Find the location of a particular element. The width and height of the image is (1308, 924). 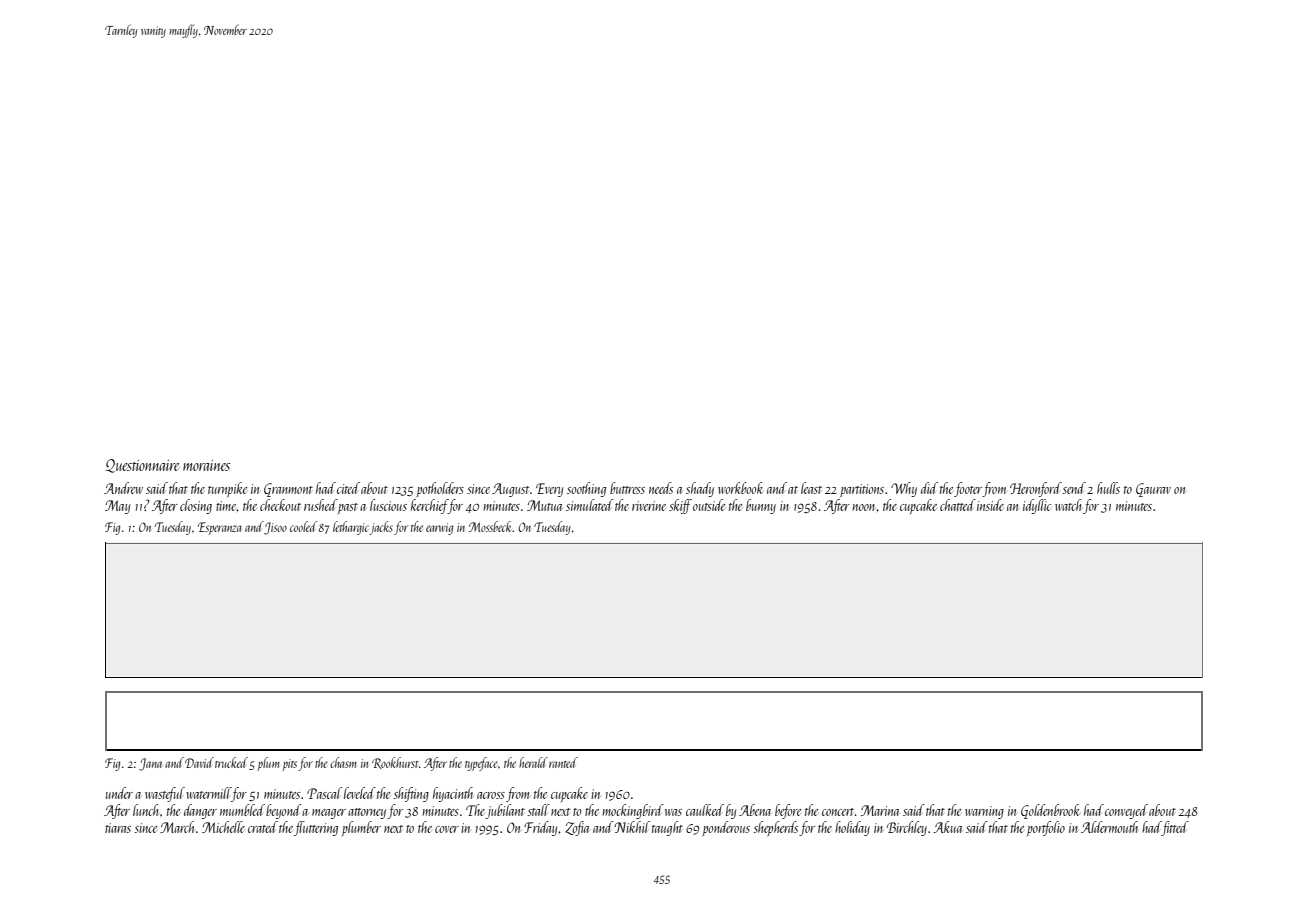

idyllic is located at coordinates (1037, 506).
